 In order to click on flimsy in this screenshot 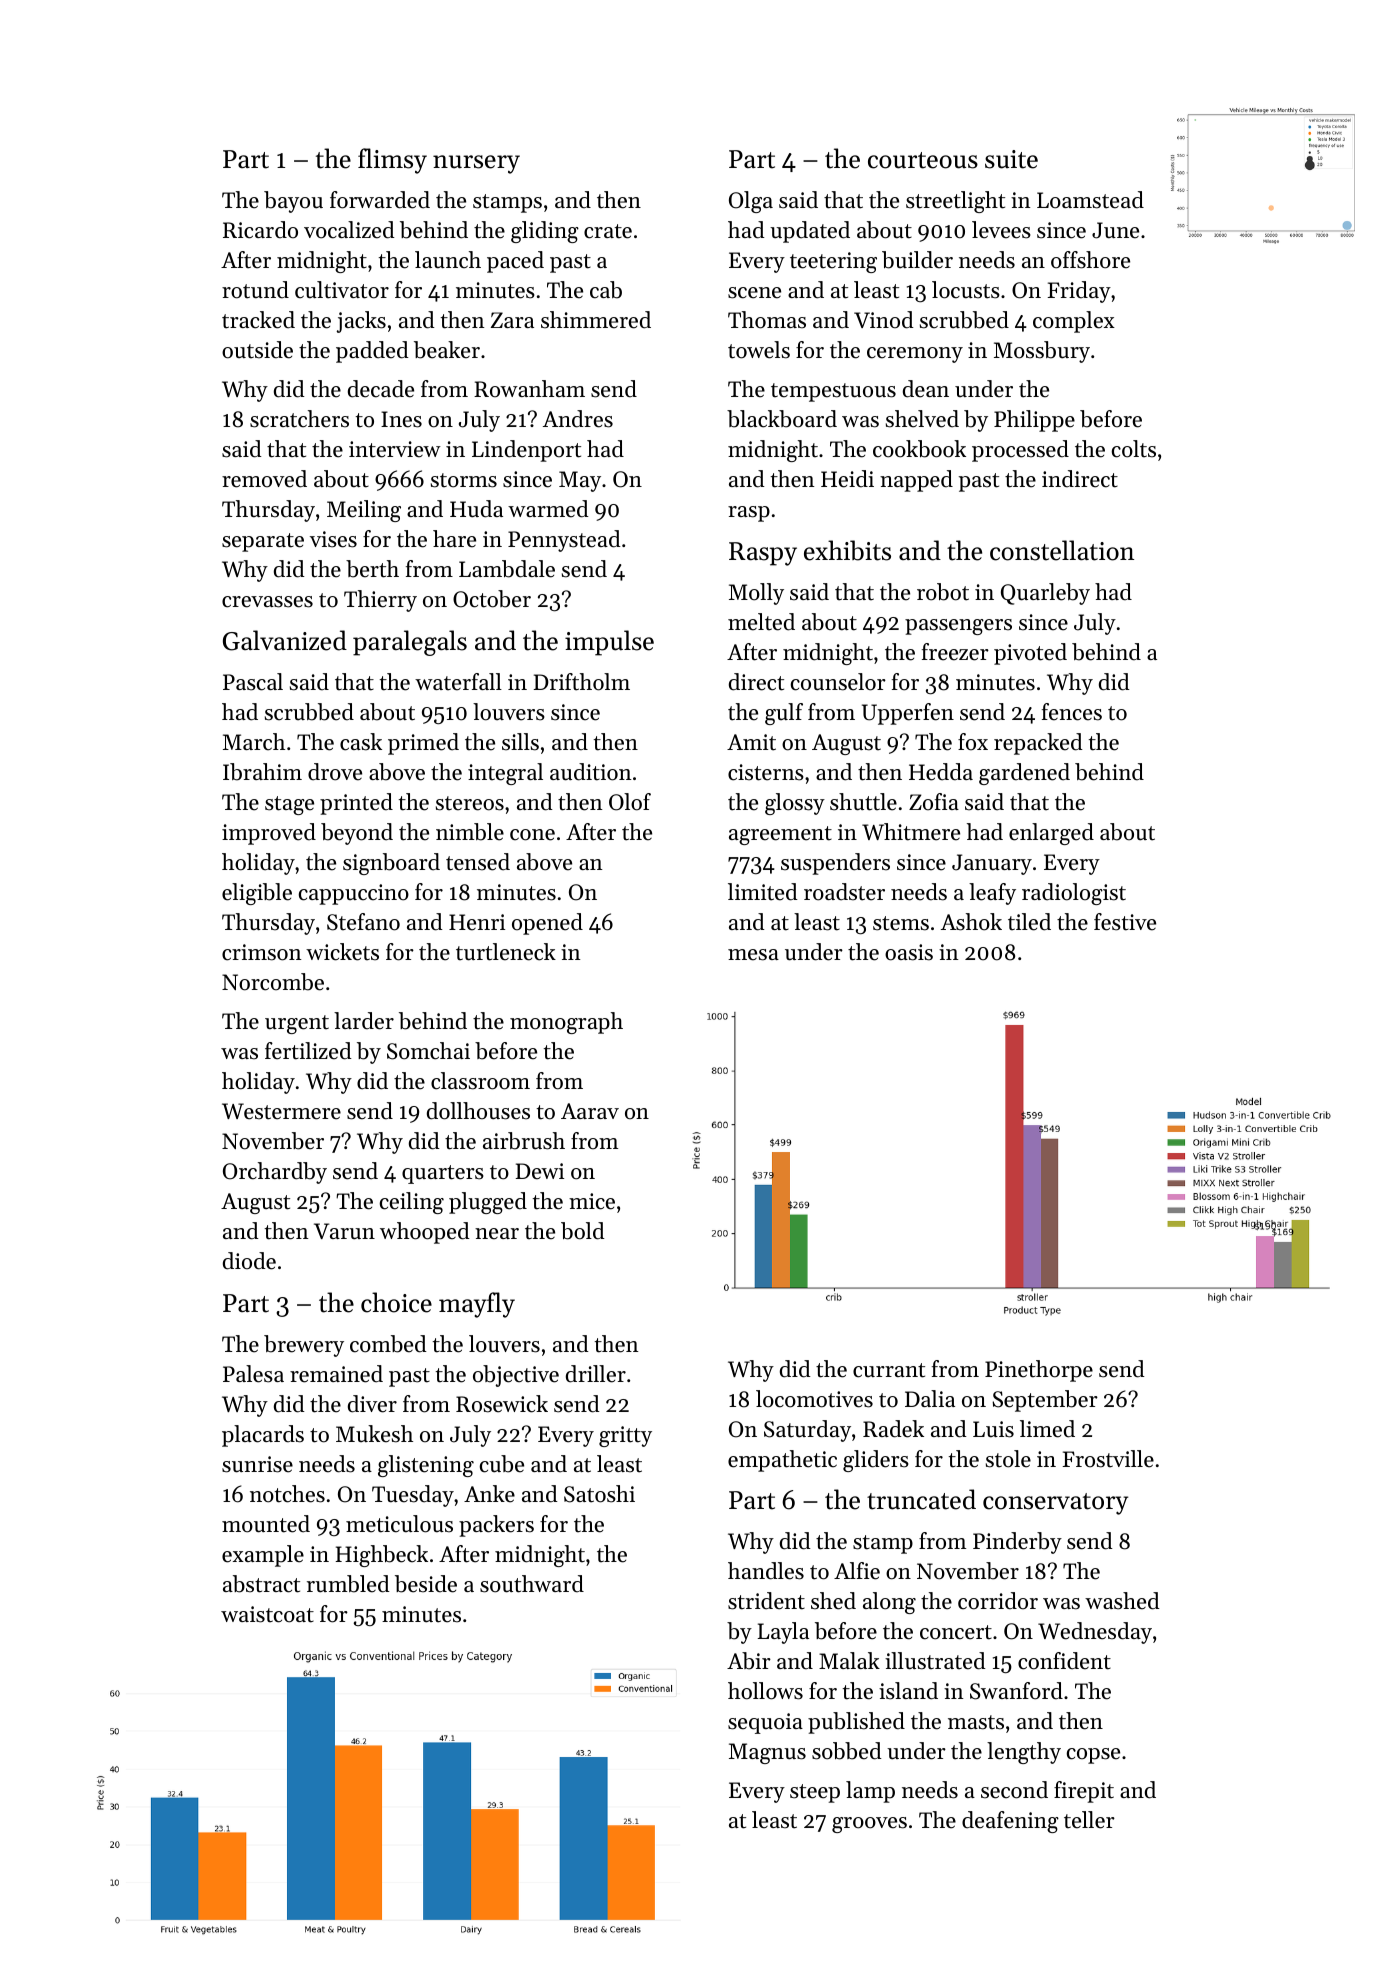, I will do `click(392, 161)`.
